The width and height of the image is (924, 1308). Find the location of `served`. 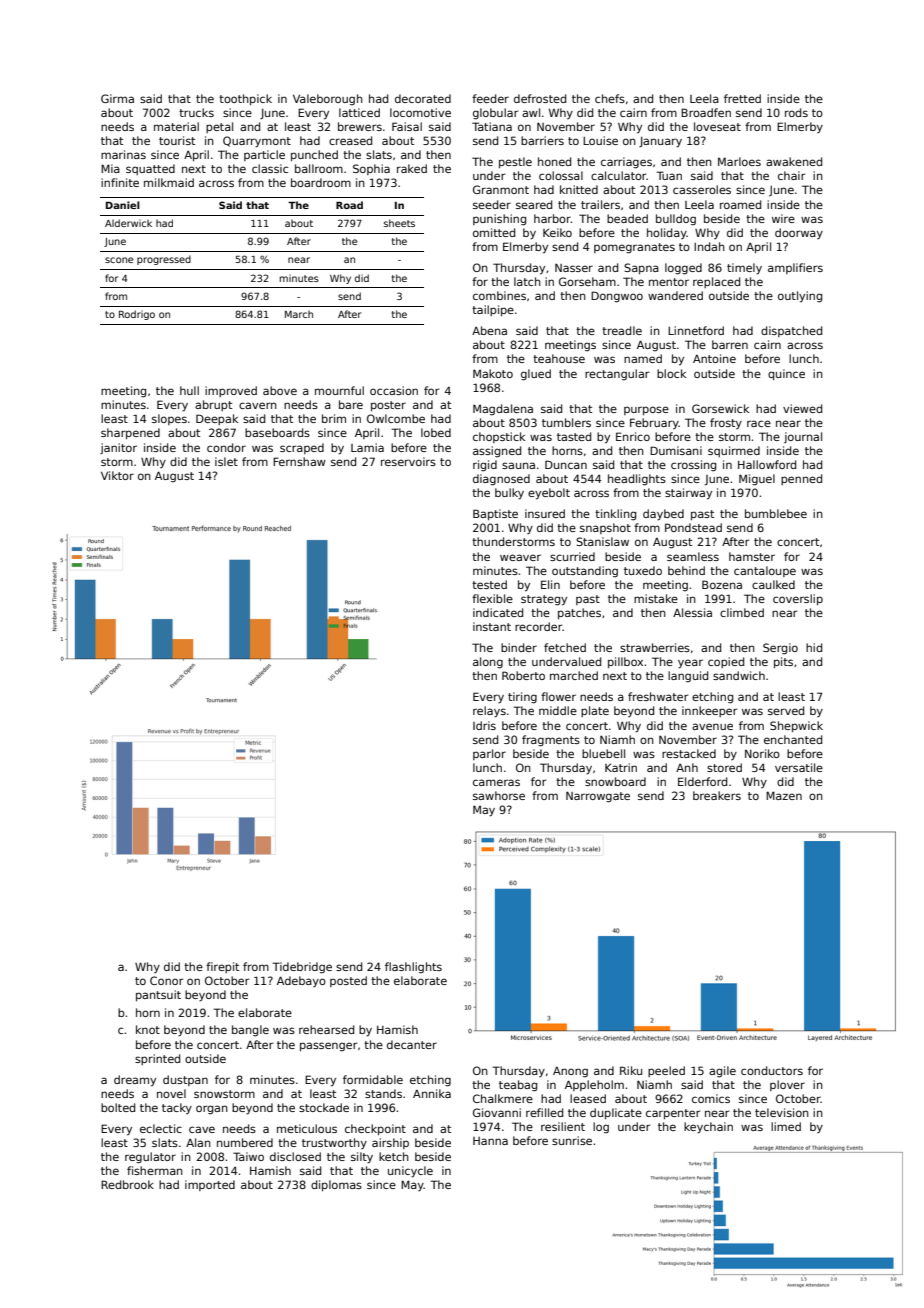

served is located at coordinates (786, 710).
